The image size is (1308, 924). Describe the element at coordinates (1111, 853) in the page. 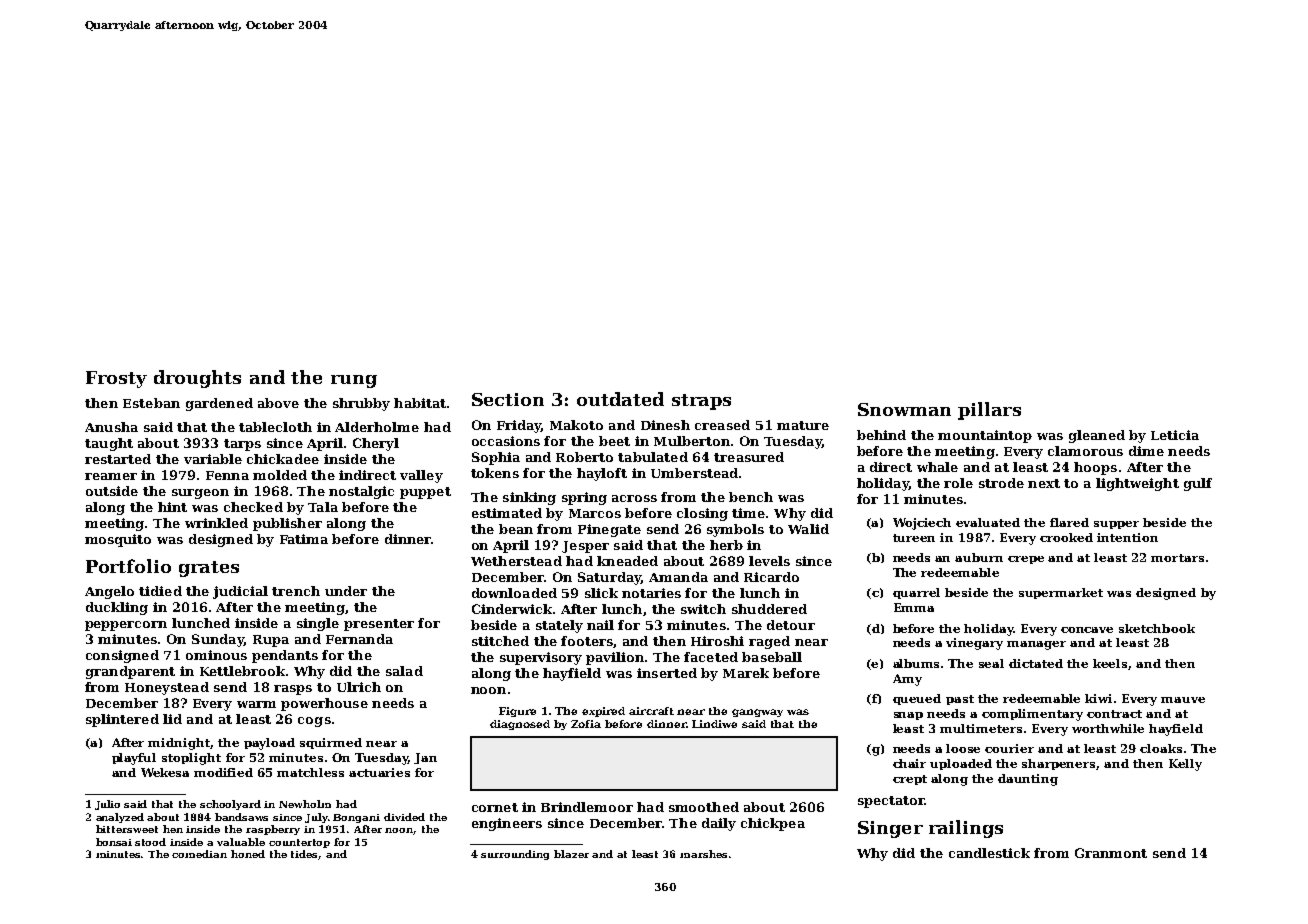

I see `Granmont` at that location.
